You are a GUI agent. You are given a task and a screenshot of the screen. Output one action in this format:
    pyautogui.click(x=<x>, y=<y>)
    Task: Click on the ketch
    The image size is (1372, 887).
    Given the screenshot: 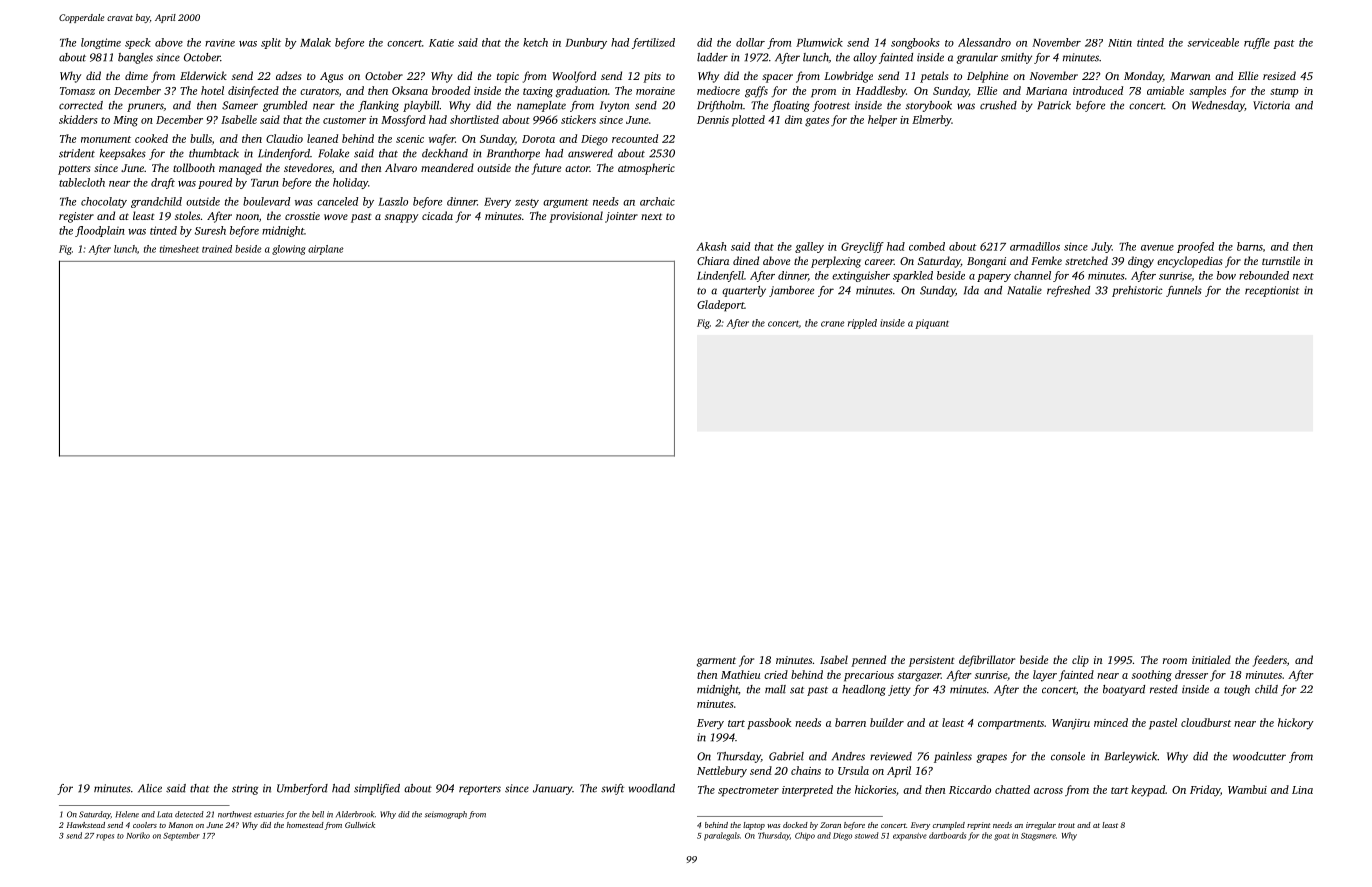 What is the action you would take?
    pyautogui.click(x=535, y=42)
